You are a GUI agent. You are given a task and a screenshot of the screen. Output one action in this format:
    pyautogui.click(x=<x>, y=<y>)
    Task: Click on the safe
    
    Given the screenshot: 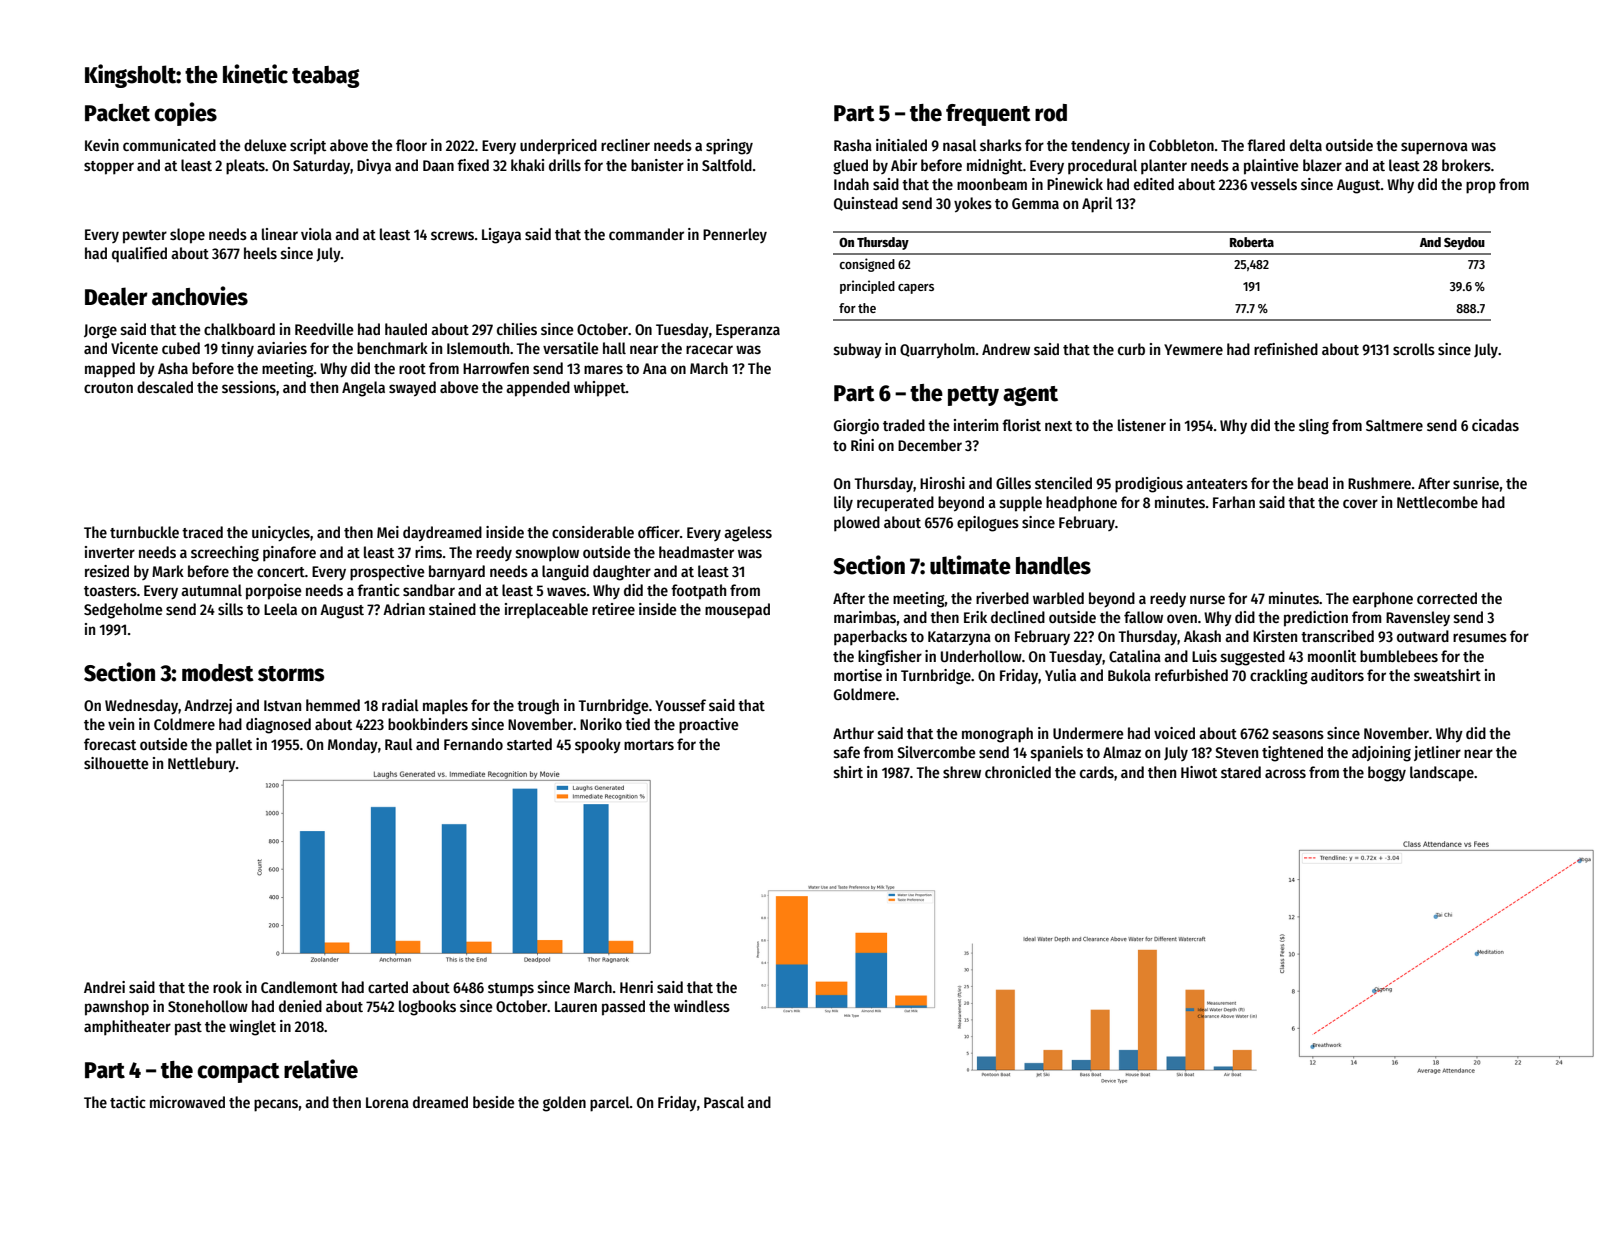 What is the action you would take?
    pyautogui.click(x=847, y=752)
